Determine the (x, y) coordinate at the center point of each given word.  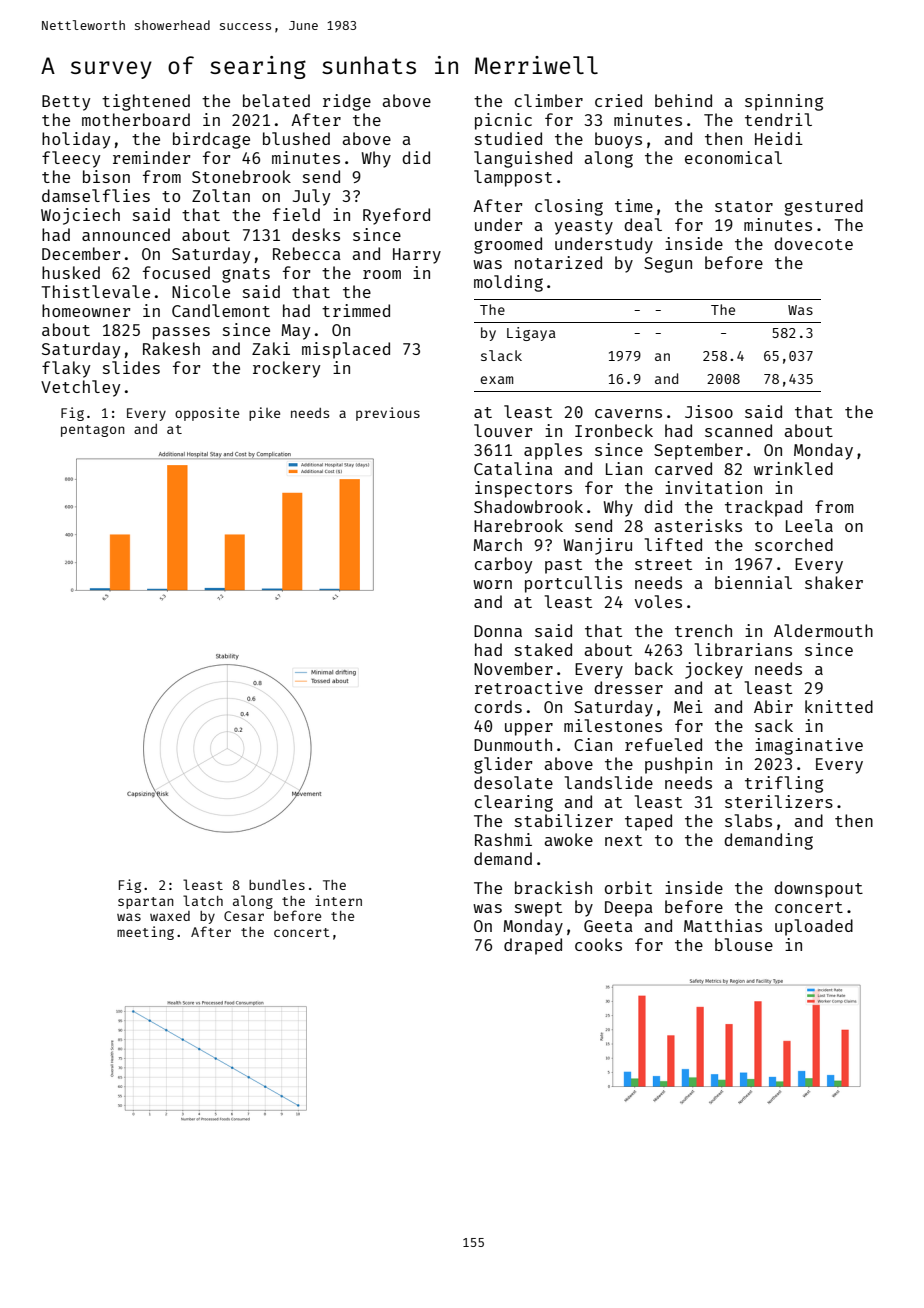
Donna (498, 631)
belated (276, 100)
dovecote (813, 243)
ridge (347, 102)
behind (683, 100)
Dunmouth (513, 744)
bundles (277, 884)
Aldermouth (823, 630)
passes (181, 333)
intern (338, 900)
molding (508, 283)
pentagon (93, 431)
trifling (784, 784)
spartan (146, 903)
